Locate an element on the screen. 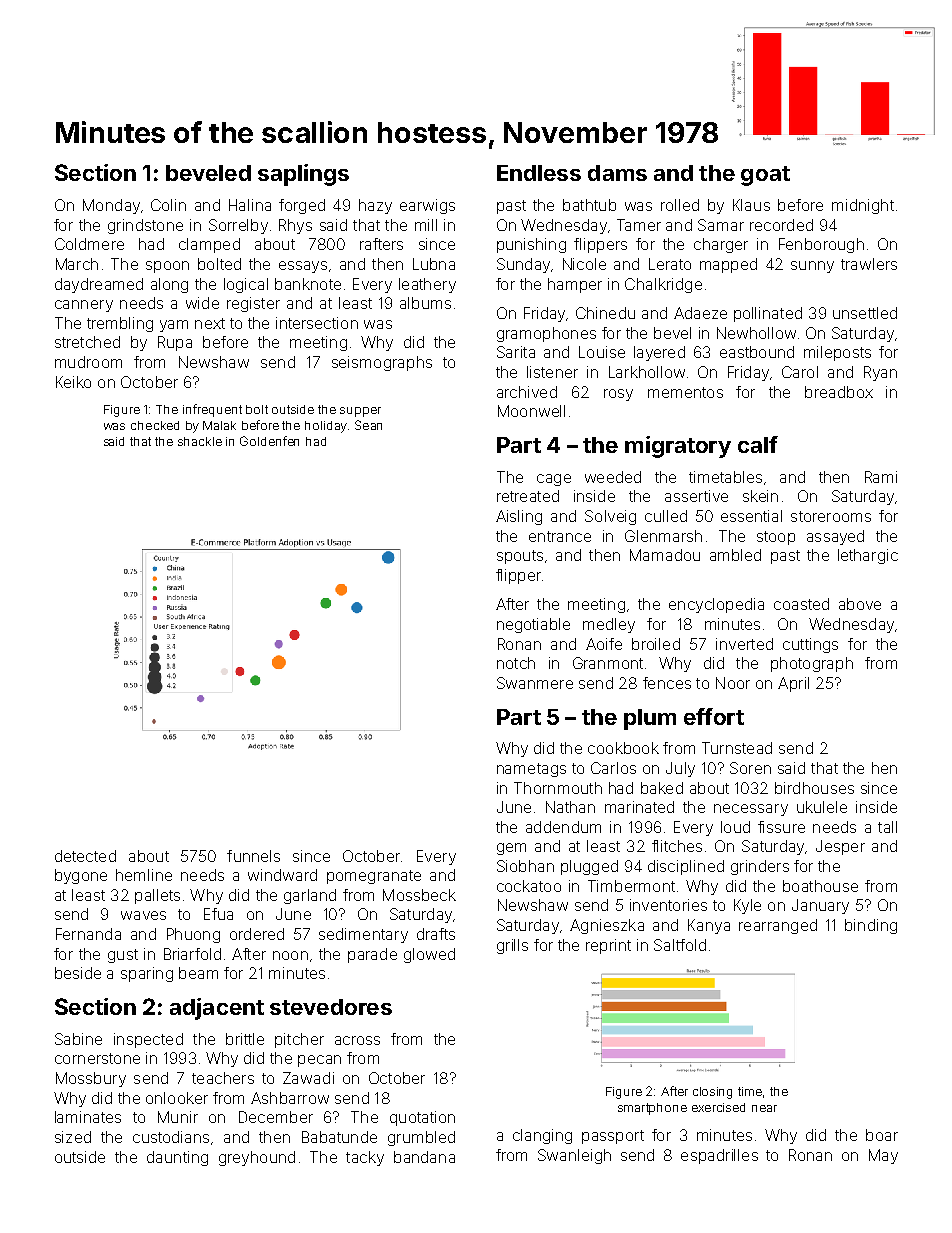 This screenshot has width=952, height=1233. saplings is located at coordinates (303, 175).
